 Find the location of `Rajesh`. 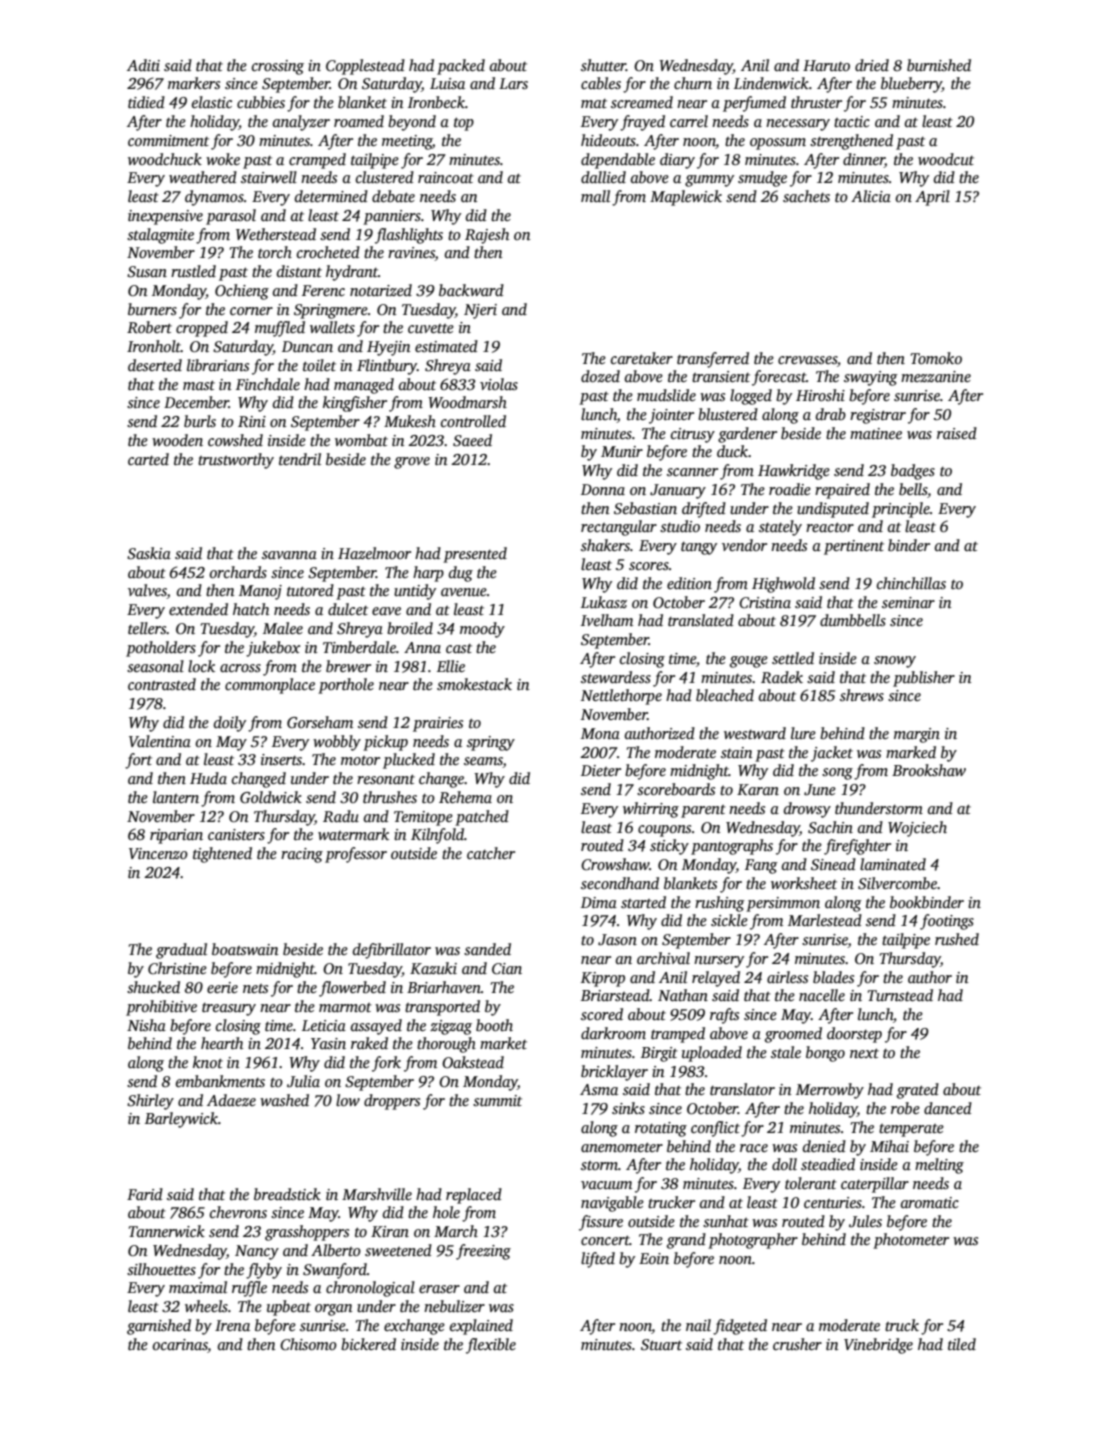

Rajesh is located at coordinates (487, 236).
